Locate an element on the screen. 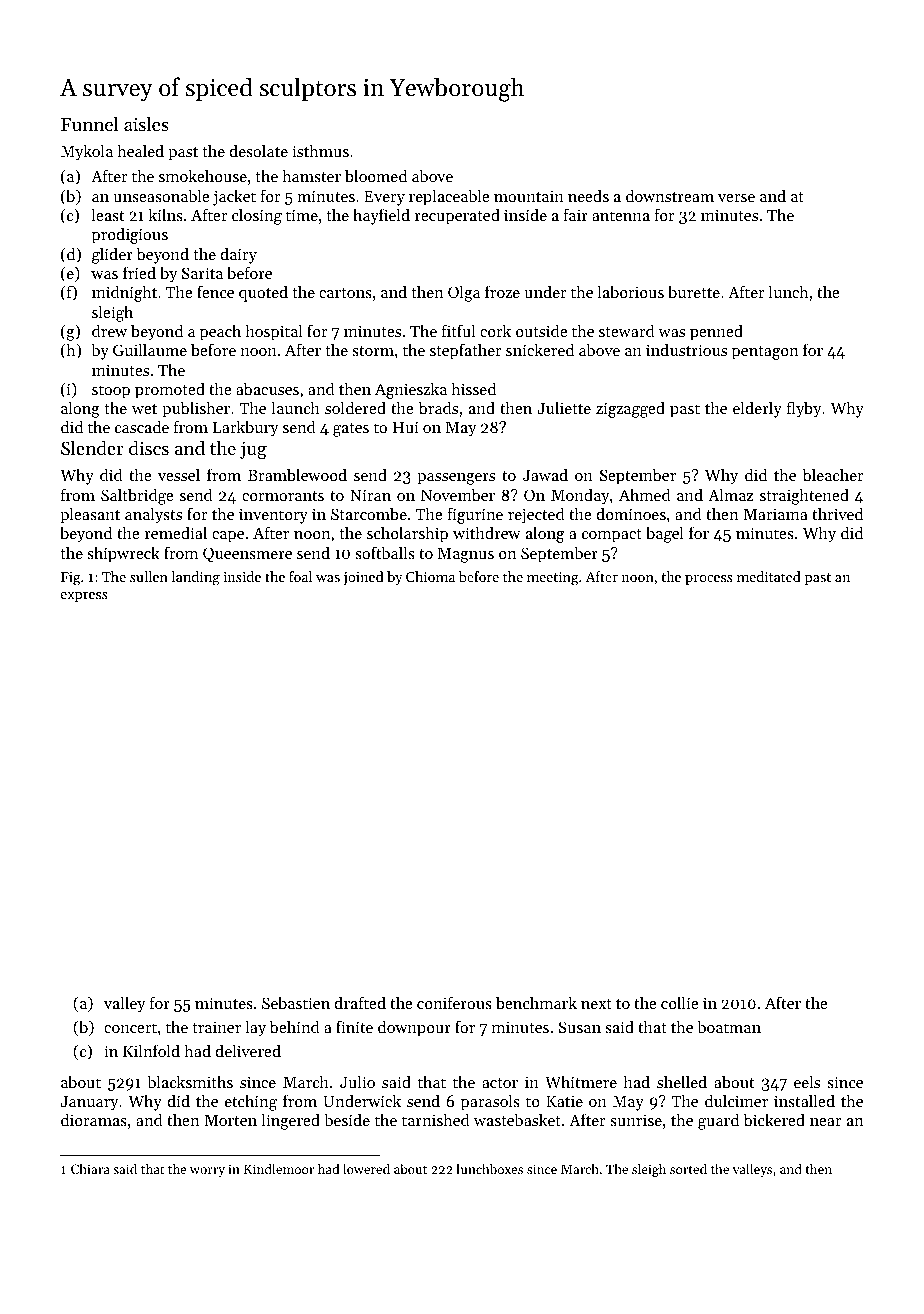 This screenshot has height=1314, width=924. Funnel is located at coordinates (89, 123).
